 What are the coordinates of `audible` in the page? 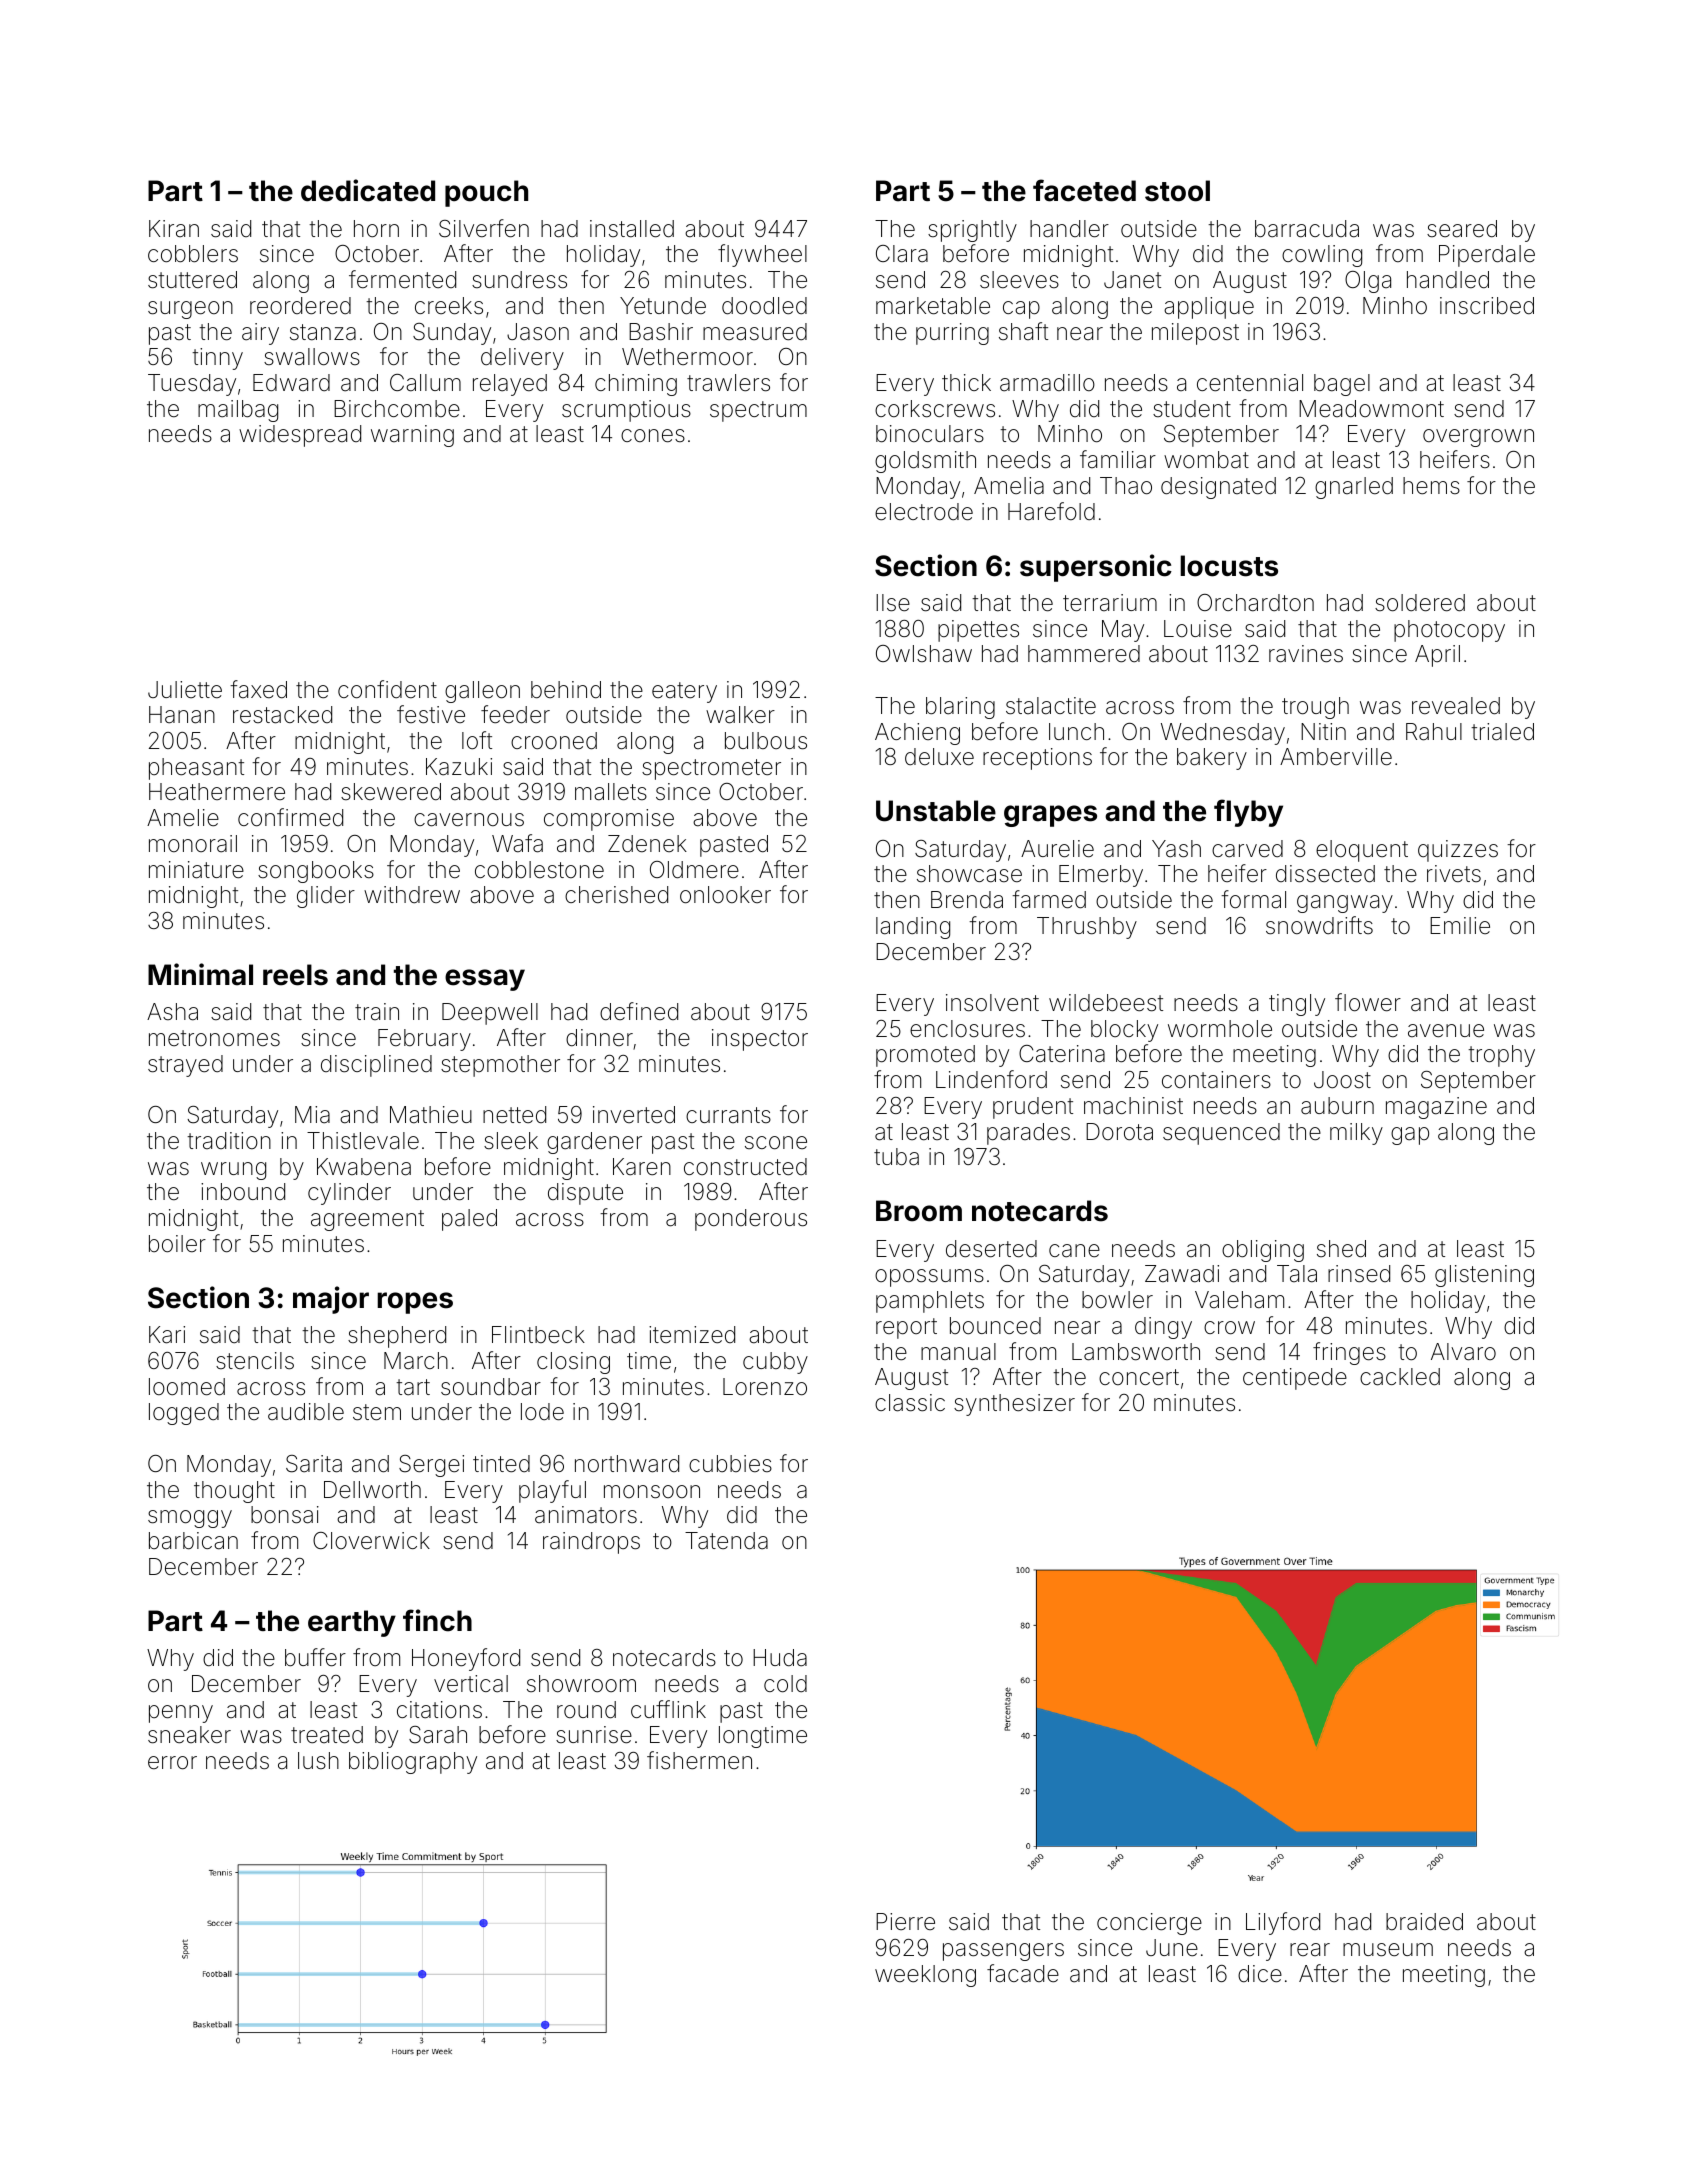 It's located at (306, 1412).
